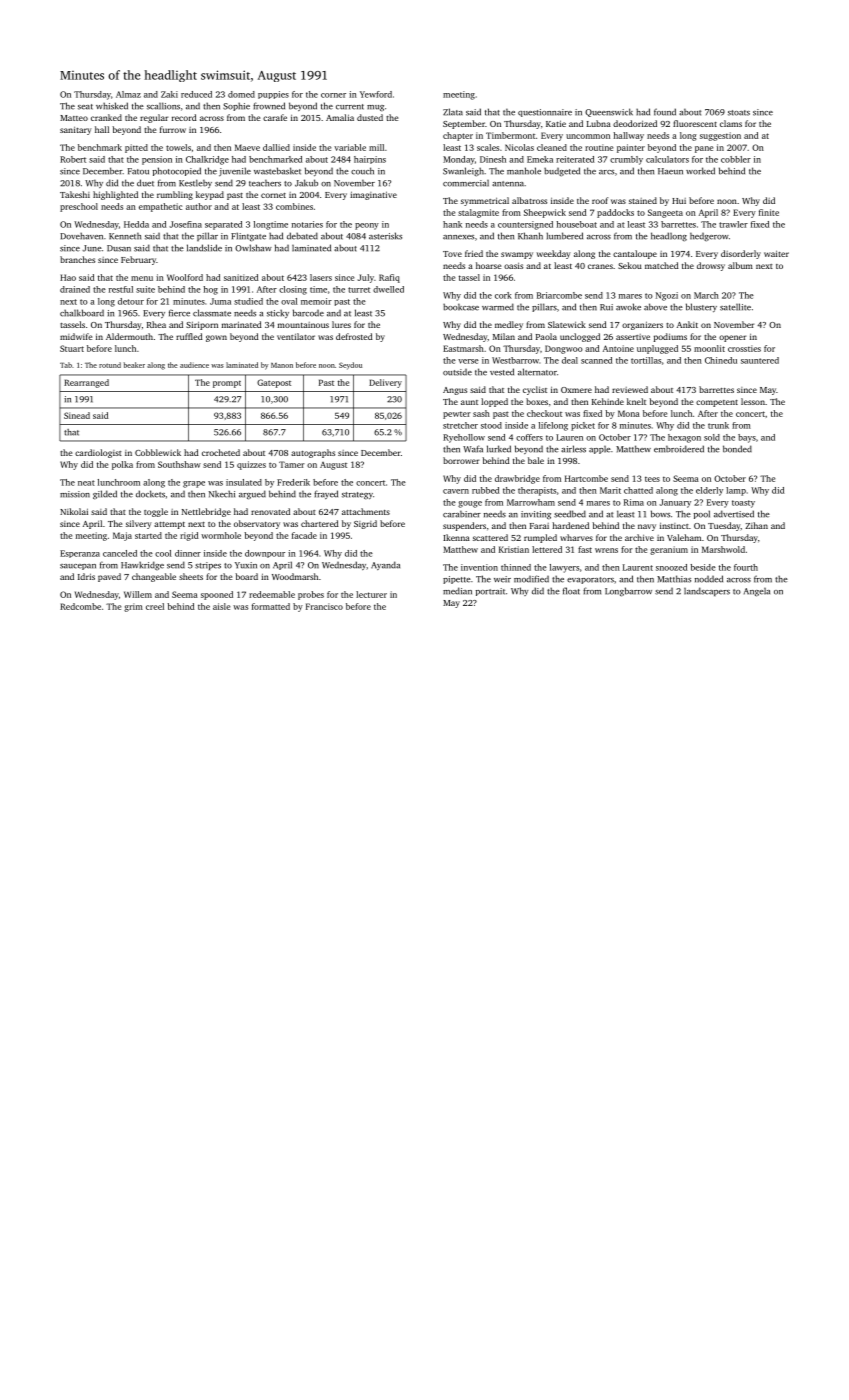 Image resolution: width=849 pixels, height=1400 pixels. I want to click on crumbly, so click(626, 160).
